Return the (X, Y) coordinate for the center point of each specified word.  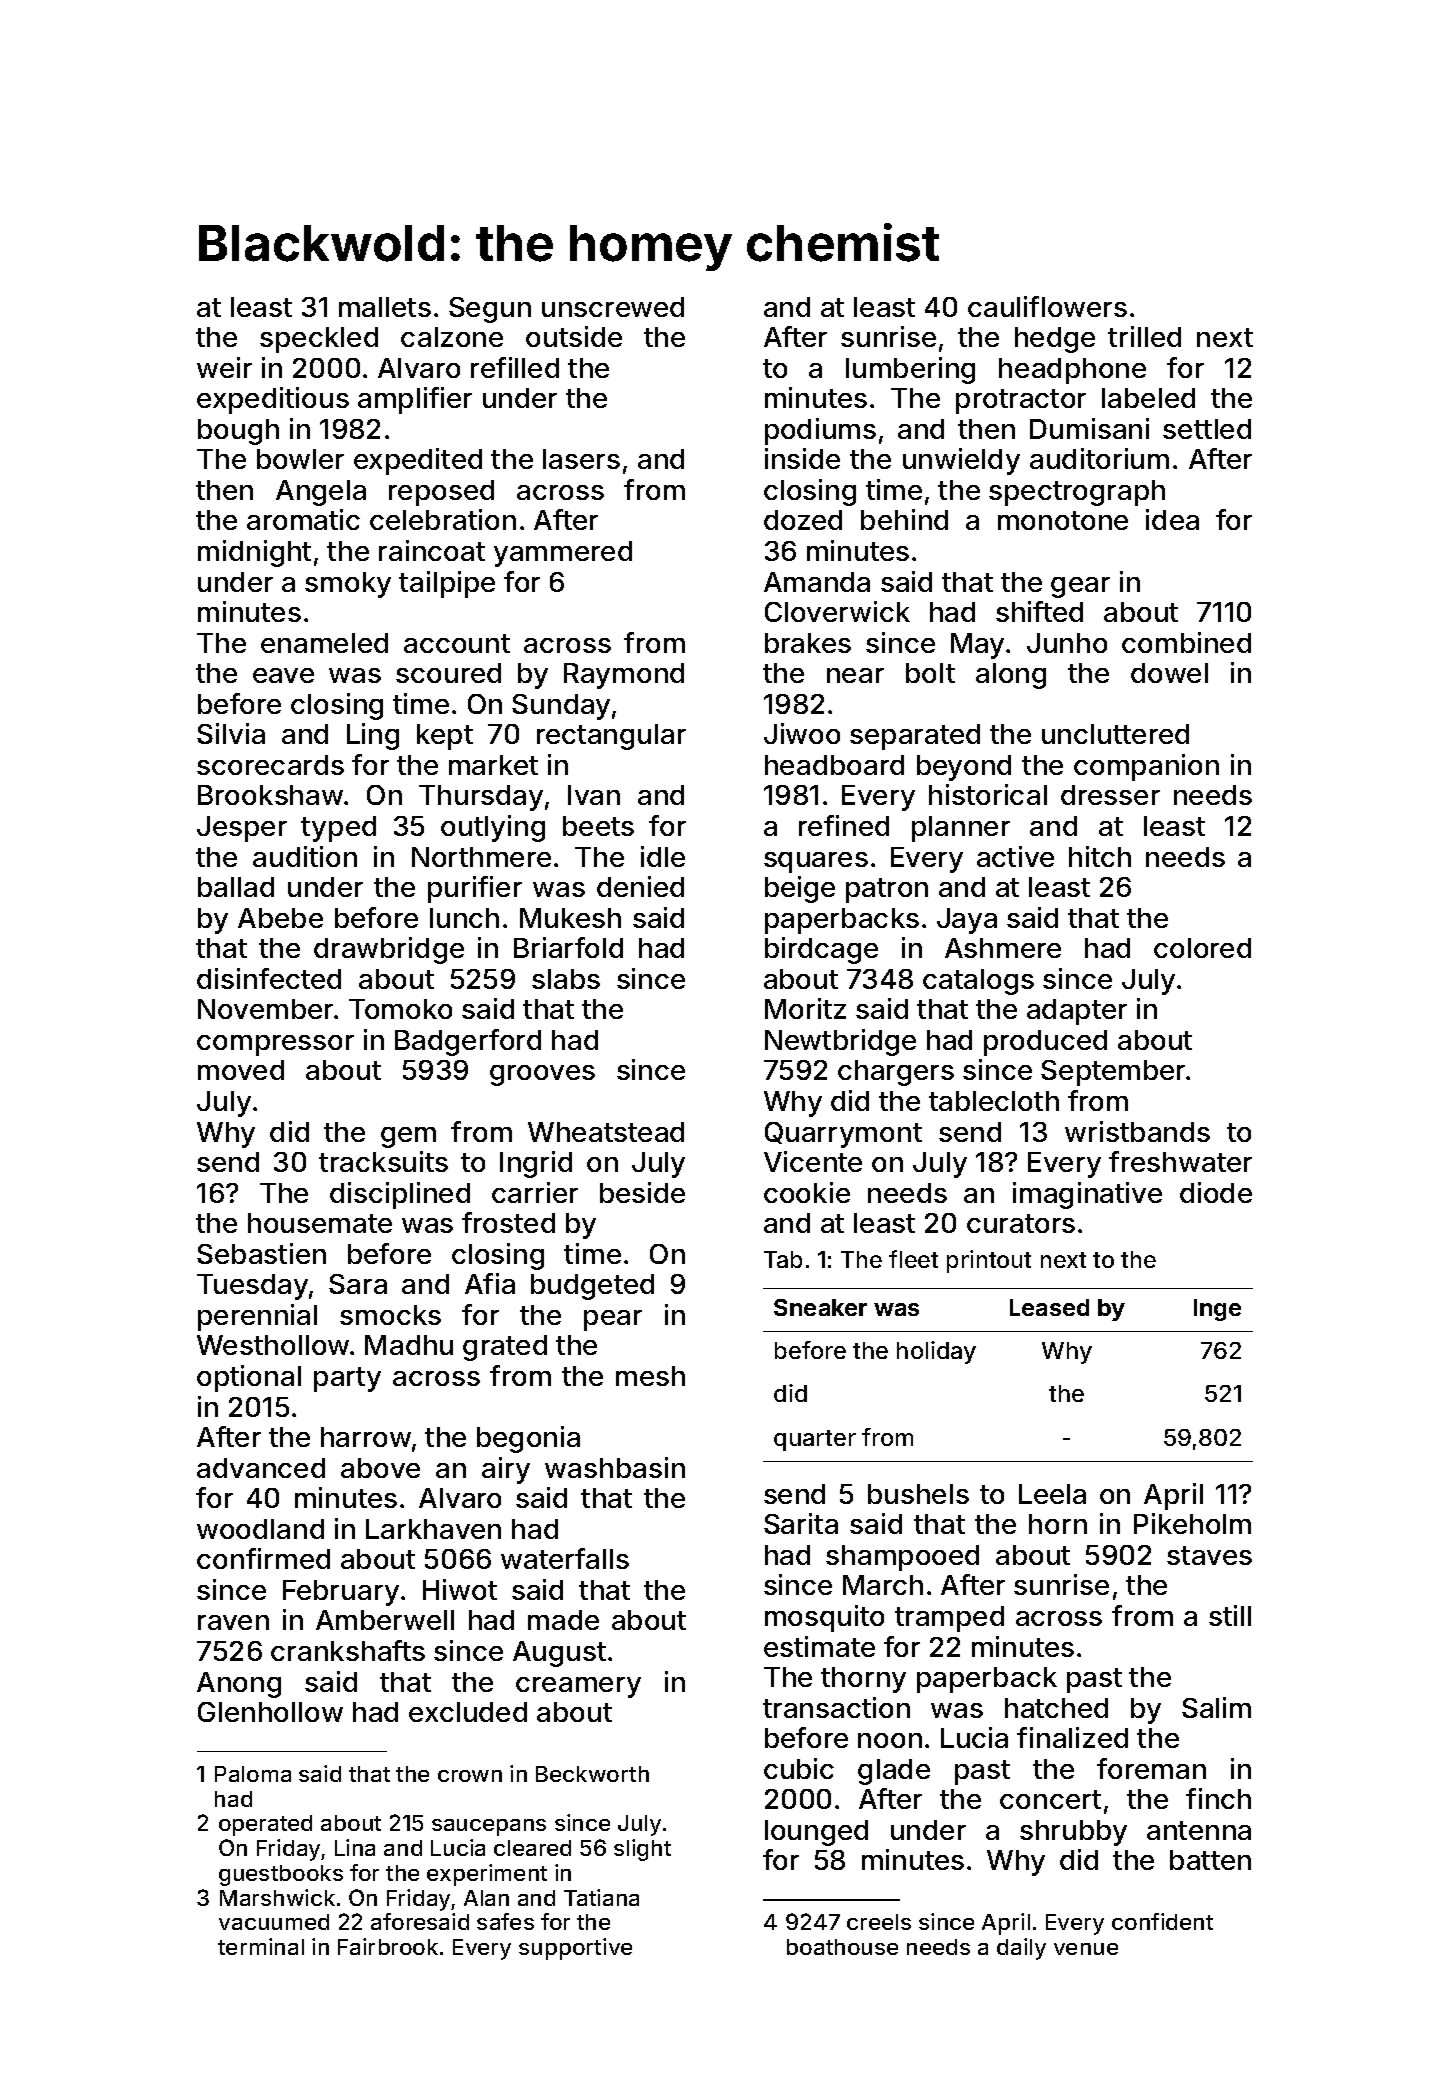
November (265, 1009)
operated (265, 1825)
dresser (1110, 795)
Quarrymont (843, 1135)
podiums (820, 431)
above (380, 1468)
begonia (528, 1439)
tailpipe (447, 584)
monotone (1063, 520)
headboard (834, 765)
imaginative (1087, 1195)
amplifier (415, 400)
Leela (1052, 1494)
